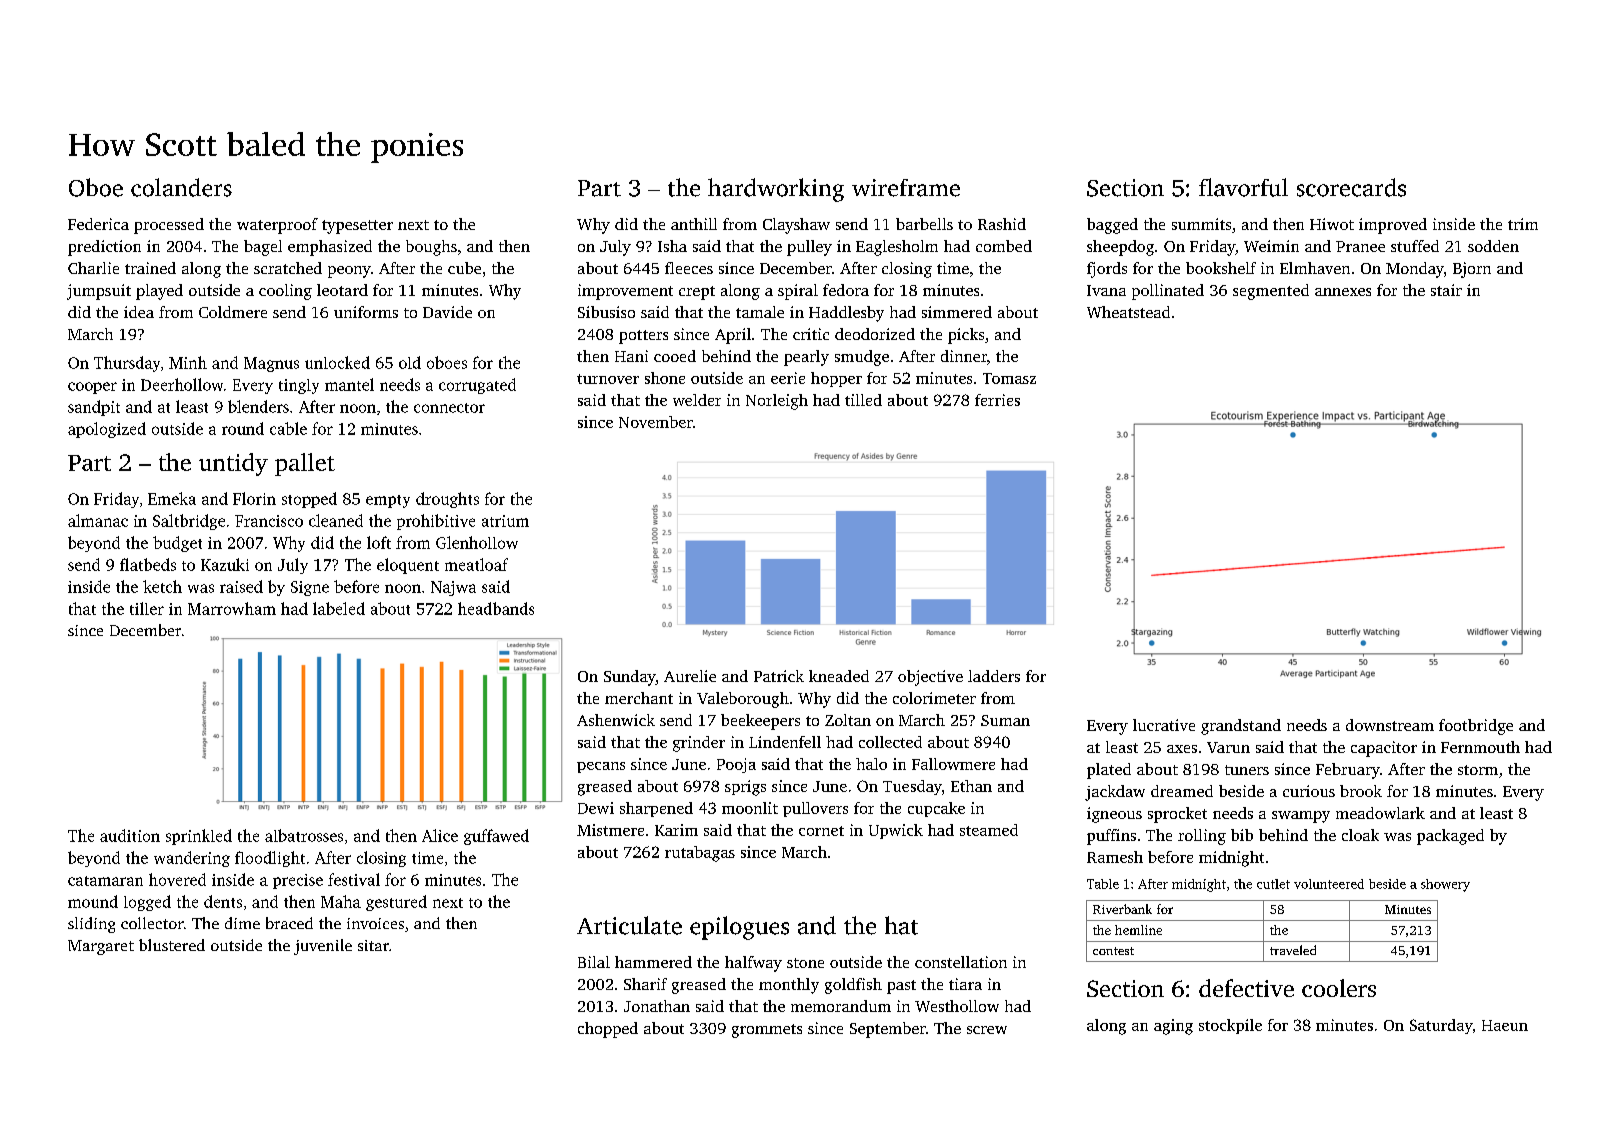 The height and width of the document is (1148, 1624). I want to click on memorandum, so click(841, 1006).
